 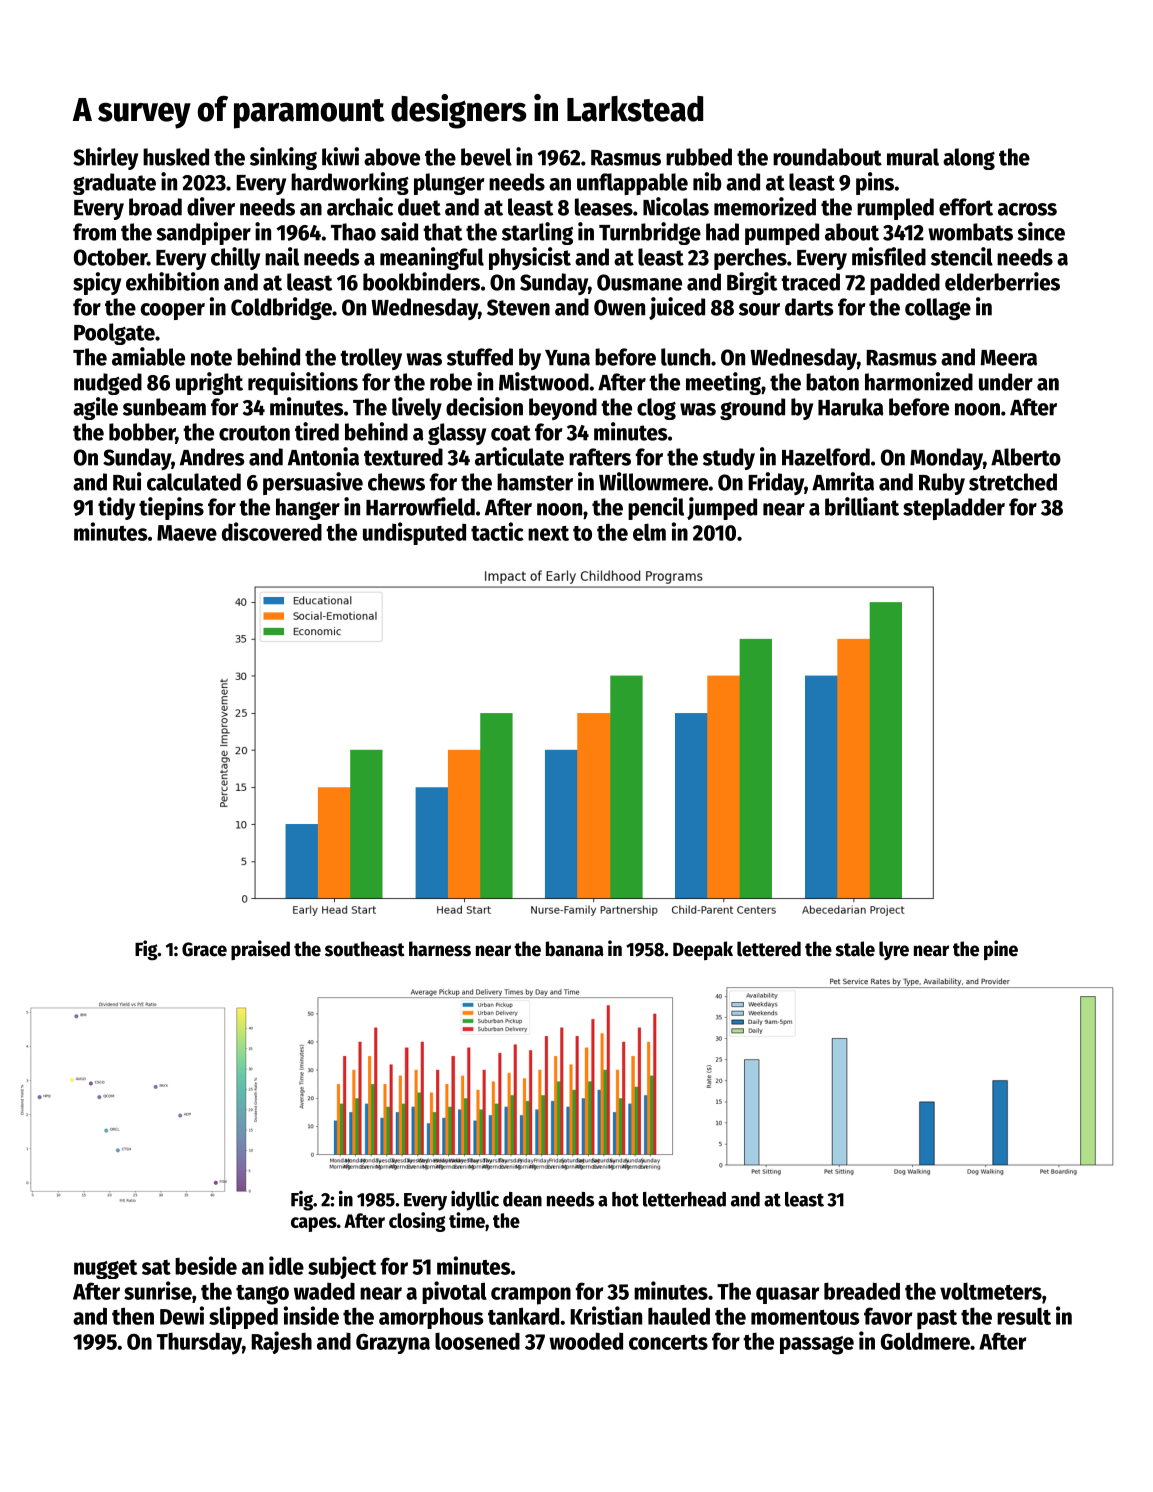 What do you see at coordinates (317, 431) in the image?
I see `tired` at bounding box center [317, 431].
